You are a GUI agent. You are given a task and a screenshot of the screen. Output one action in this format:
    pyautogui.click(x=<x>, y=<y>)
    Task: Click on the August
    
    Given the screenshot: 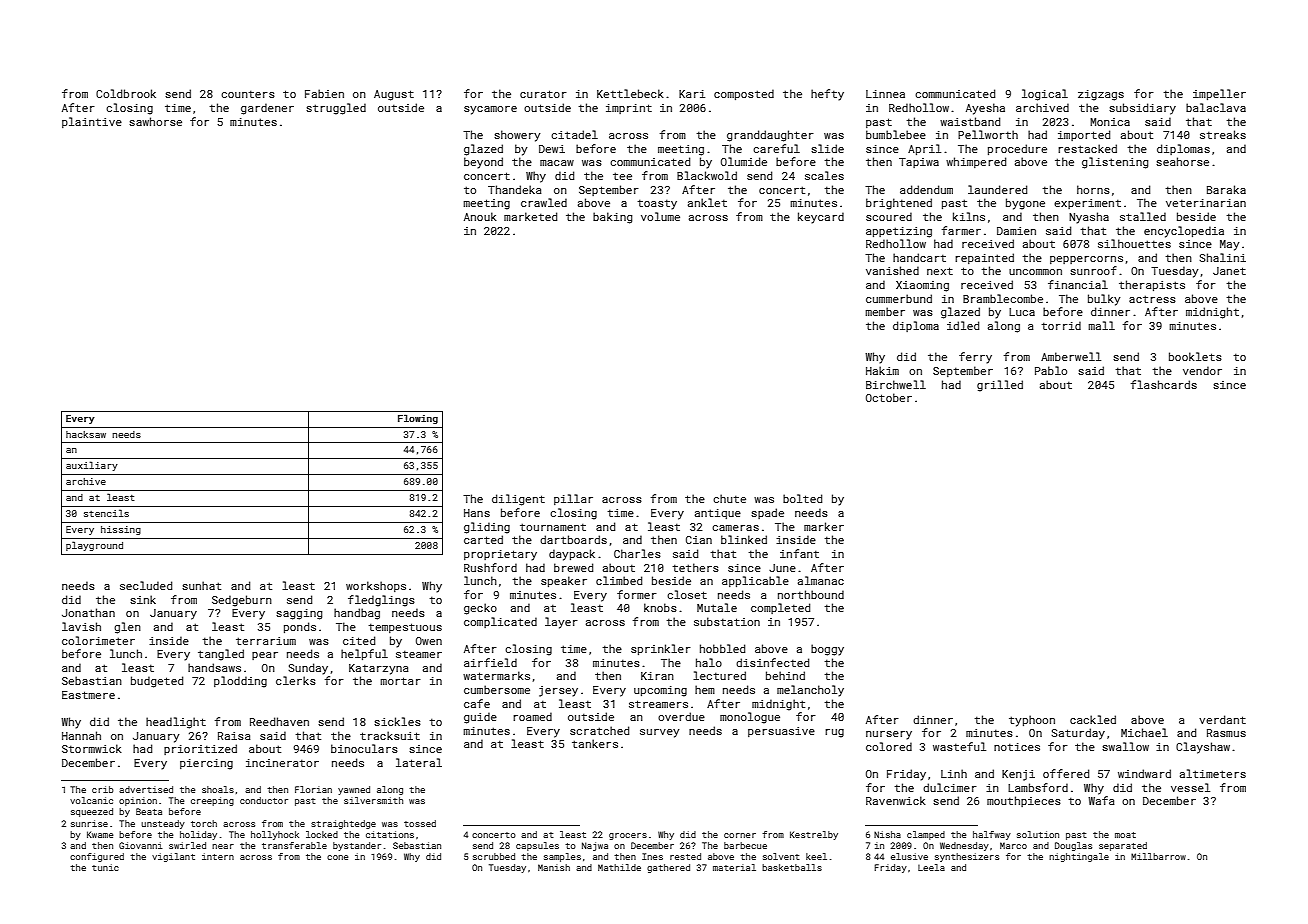 What is the action you would take?
    pyautogui.click(x=394, y=95)
